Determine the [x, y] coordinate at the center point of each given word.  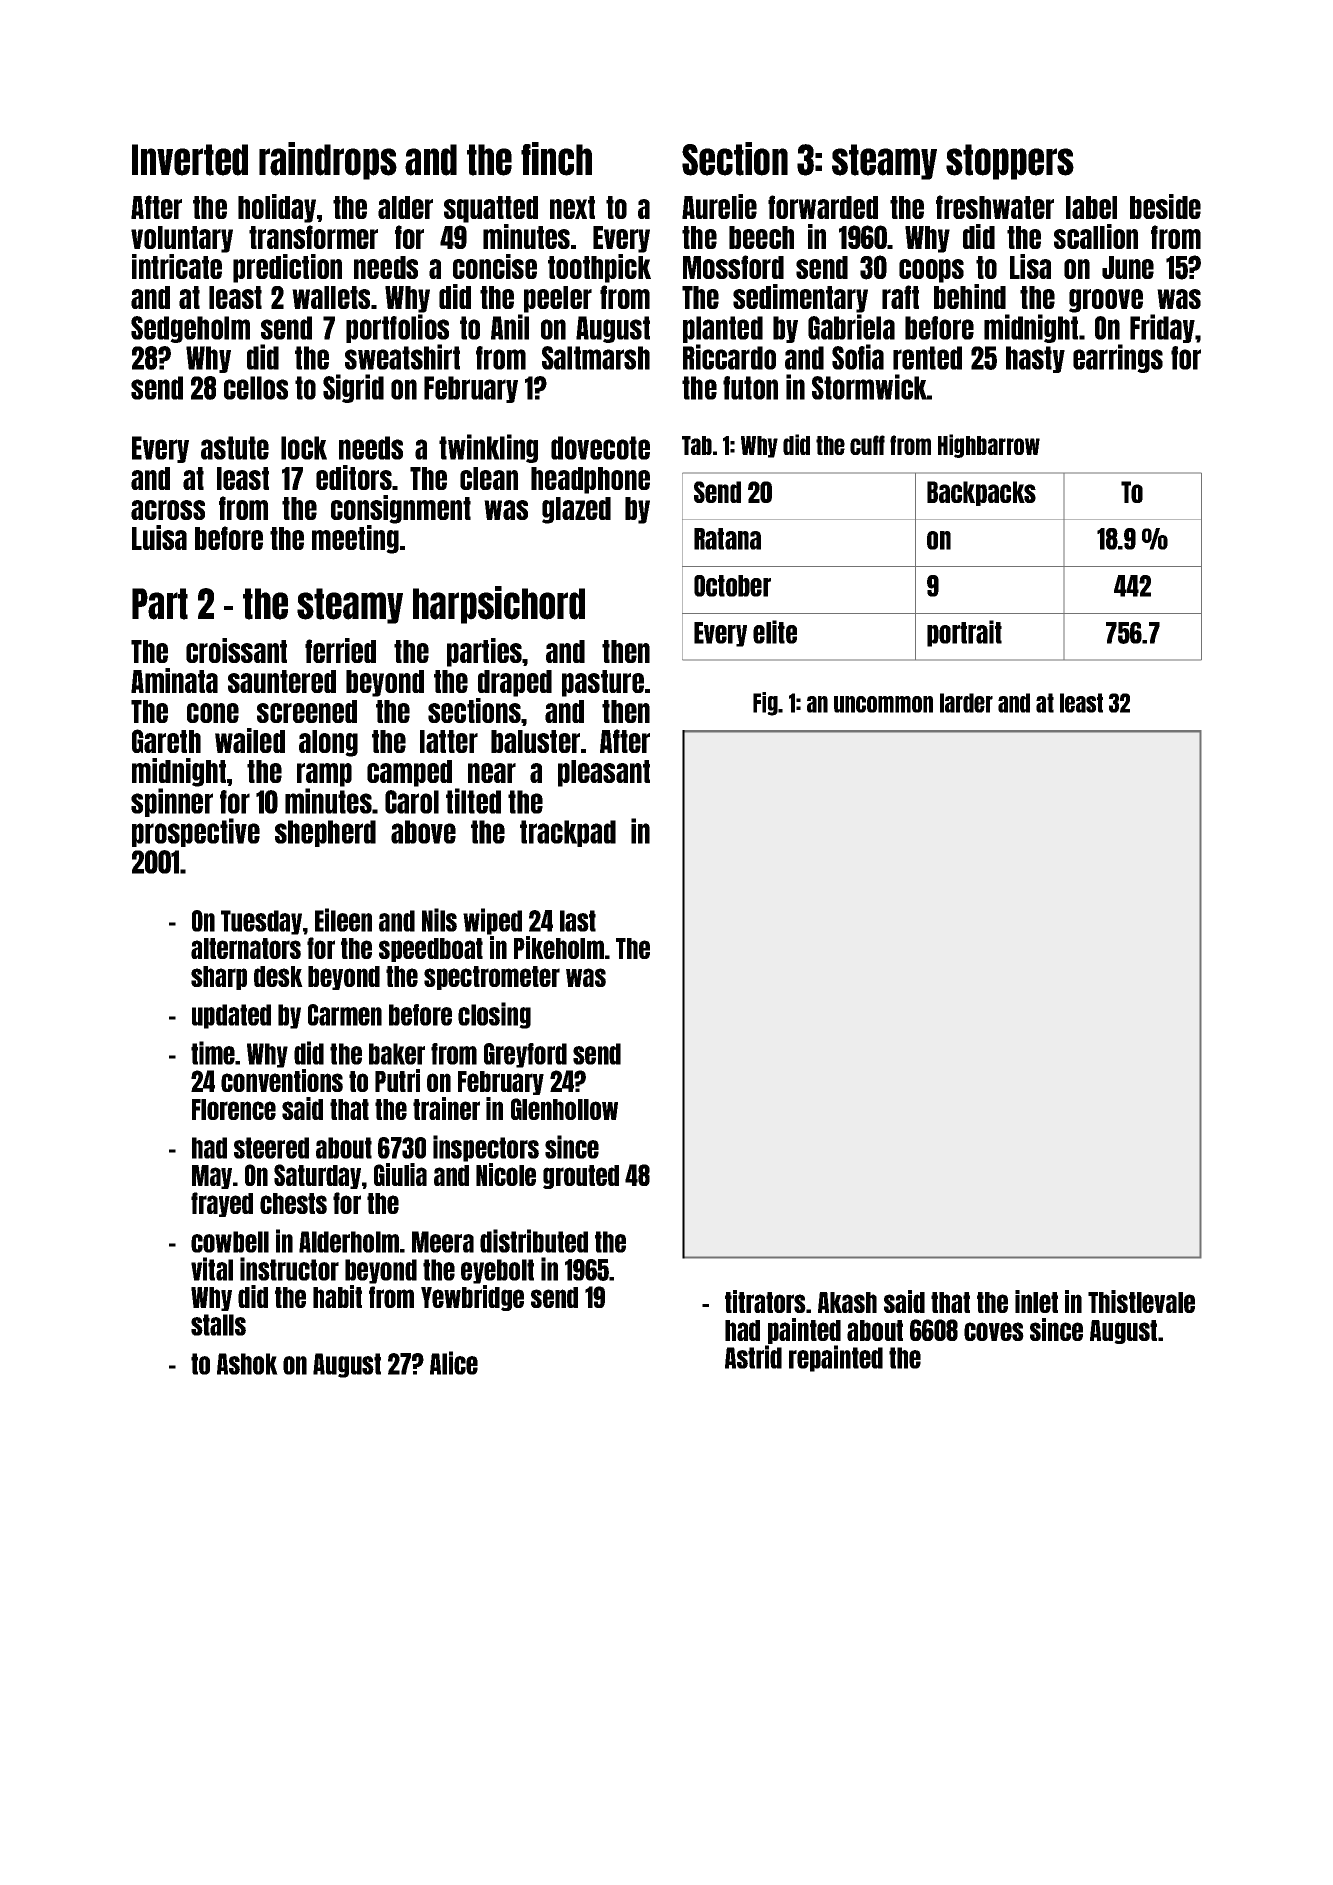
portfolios [397, 328]
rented [927, 358]
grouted [581, 1177]
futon [750, 388]
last [578, 921]
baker [397, 1054]
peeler [558, 299]
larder [966, 703]
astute [235, 448]
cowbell [230, 1242]
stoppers [1010, 162]
